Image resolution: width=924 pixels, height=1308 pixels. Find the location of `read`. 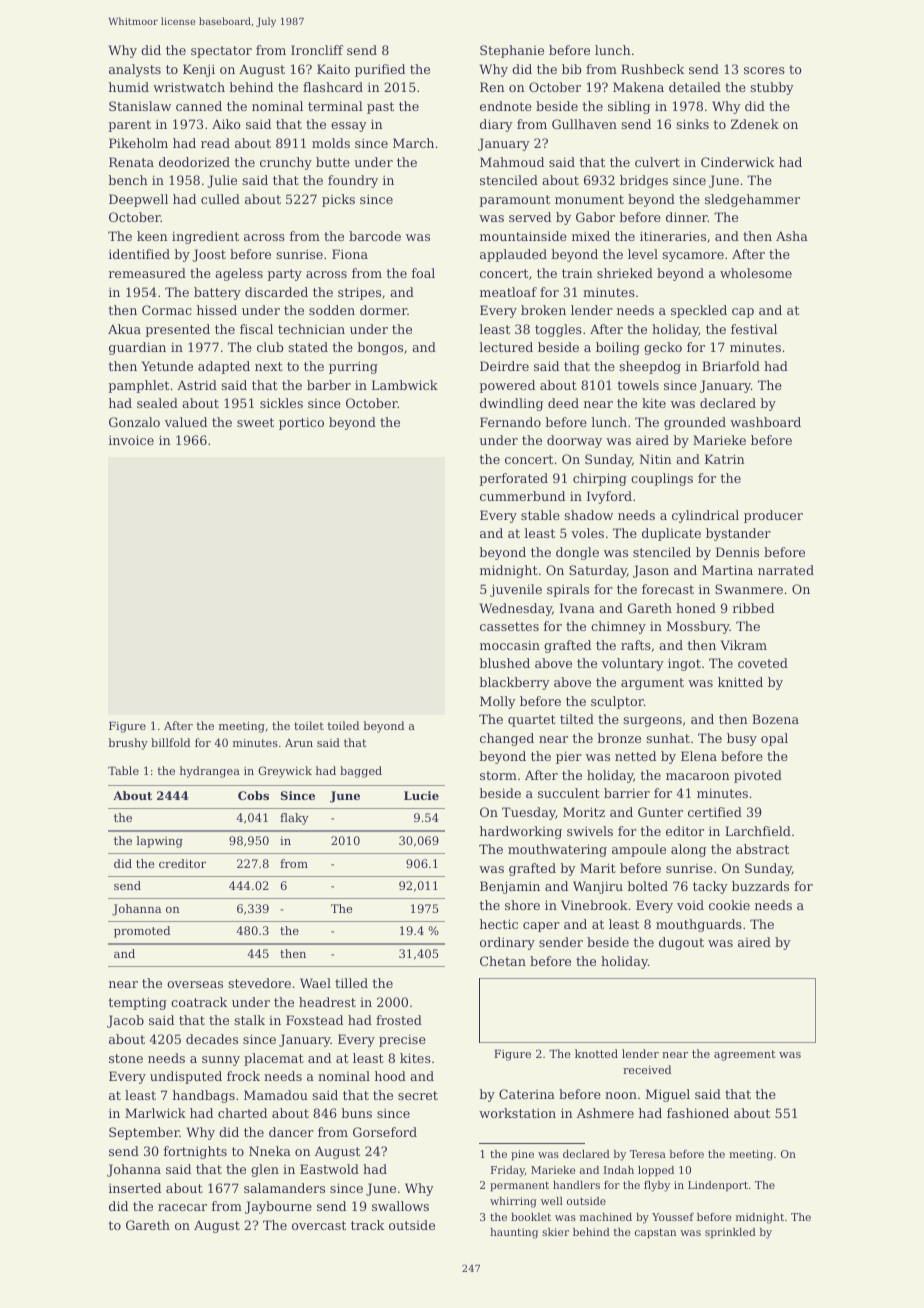

read is located at coordinates (215, 143).
